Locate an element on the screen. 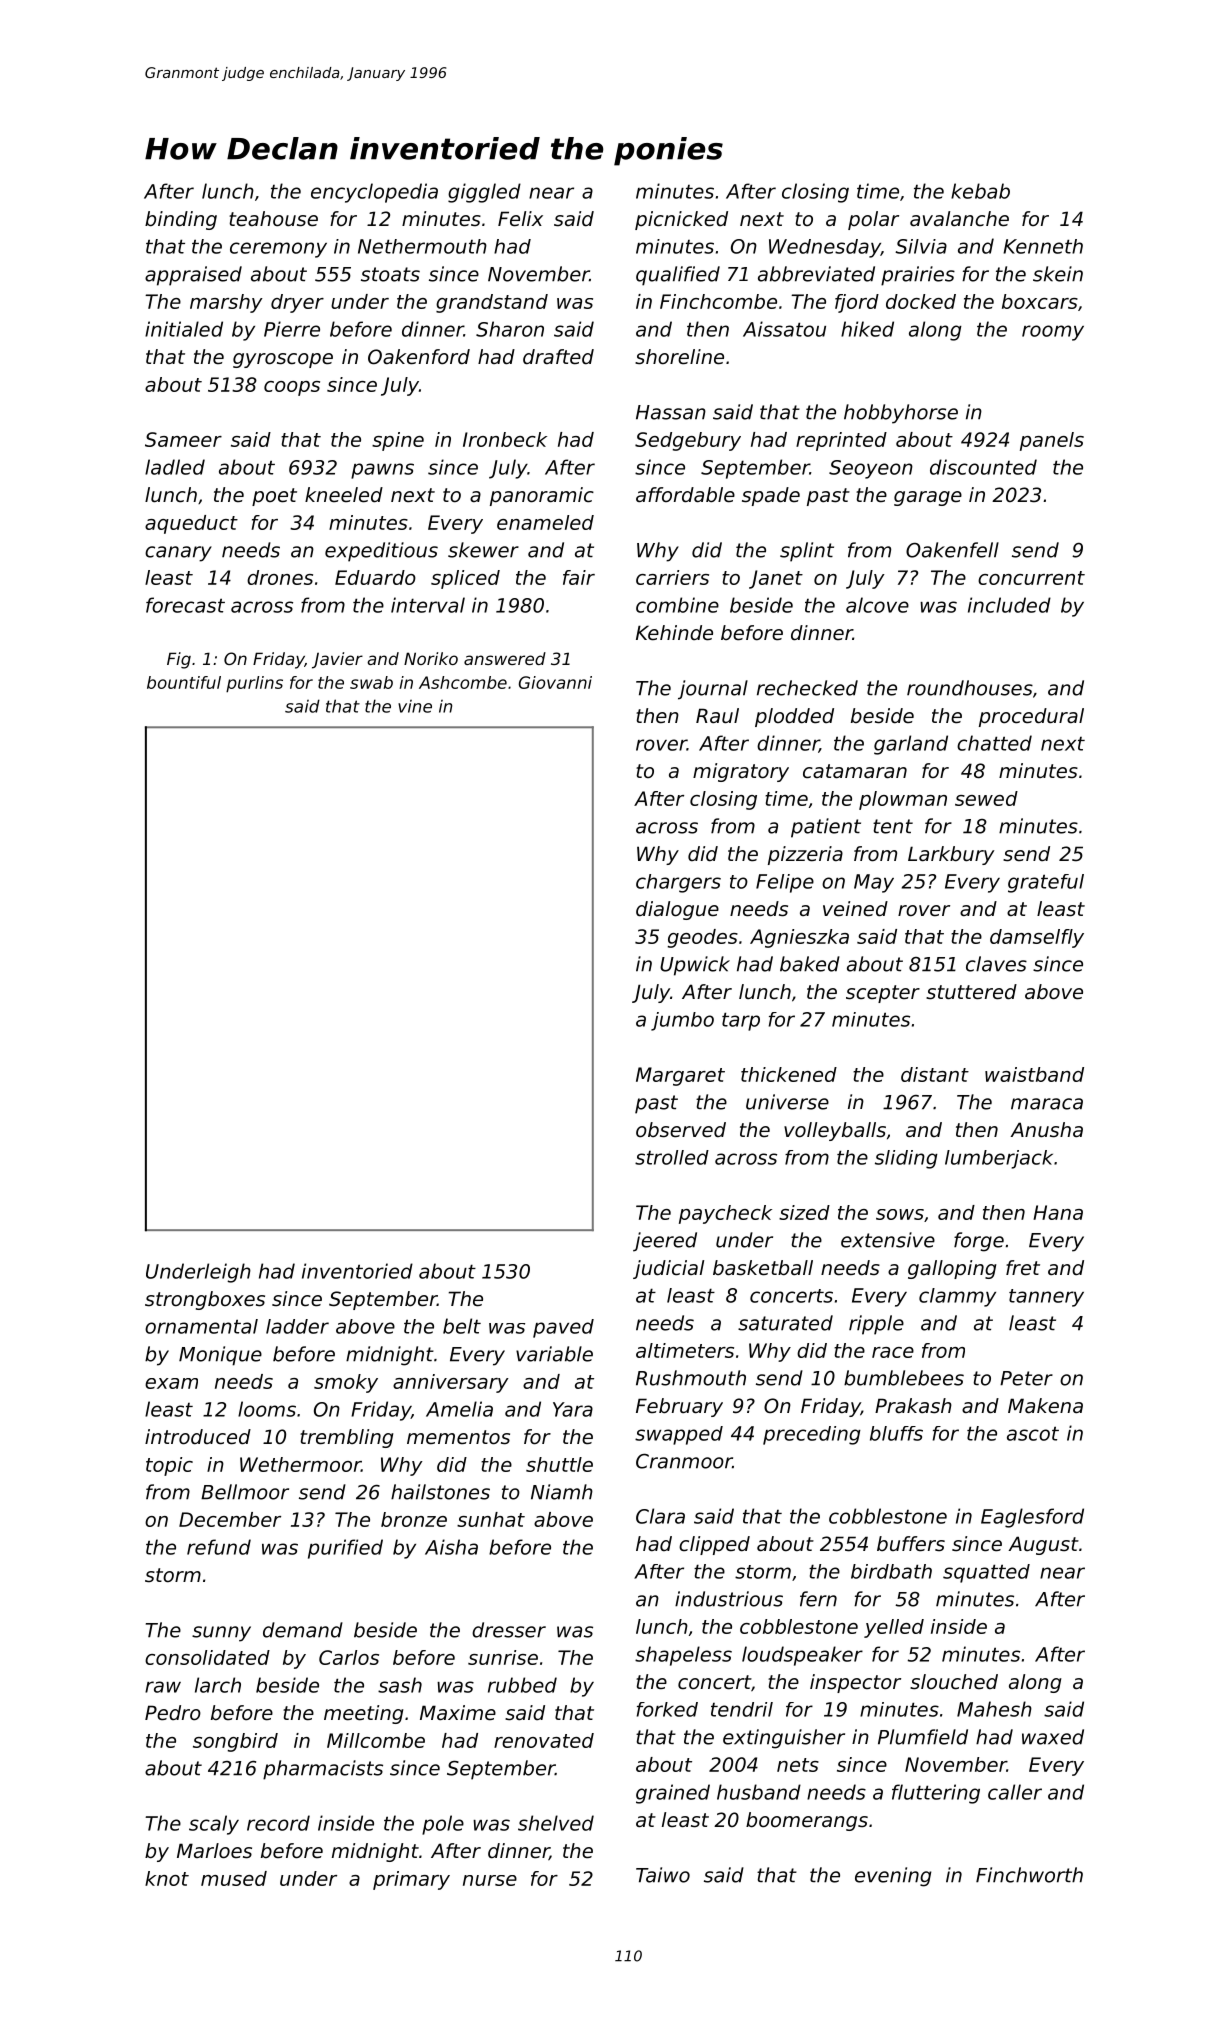  stuttered is located at coordinates (971, 992).
